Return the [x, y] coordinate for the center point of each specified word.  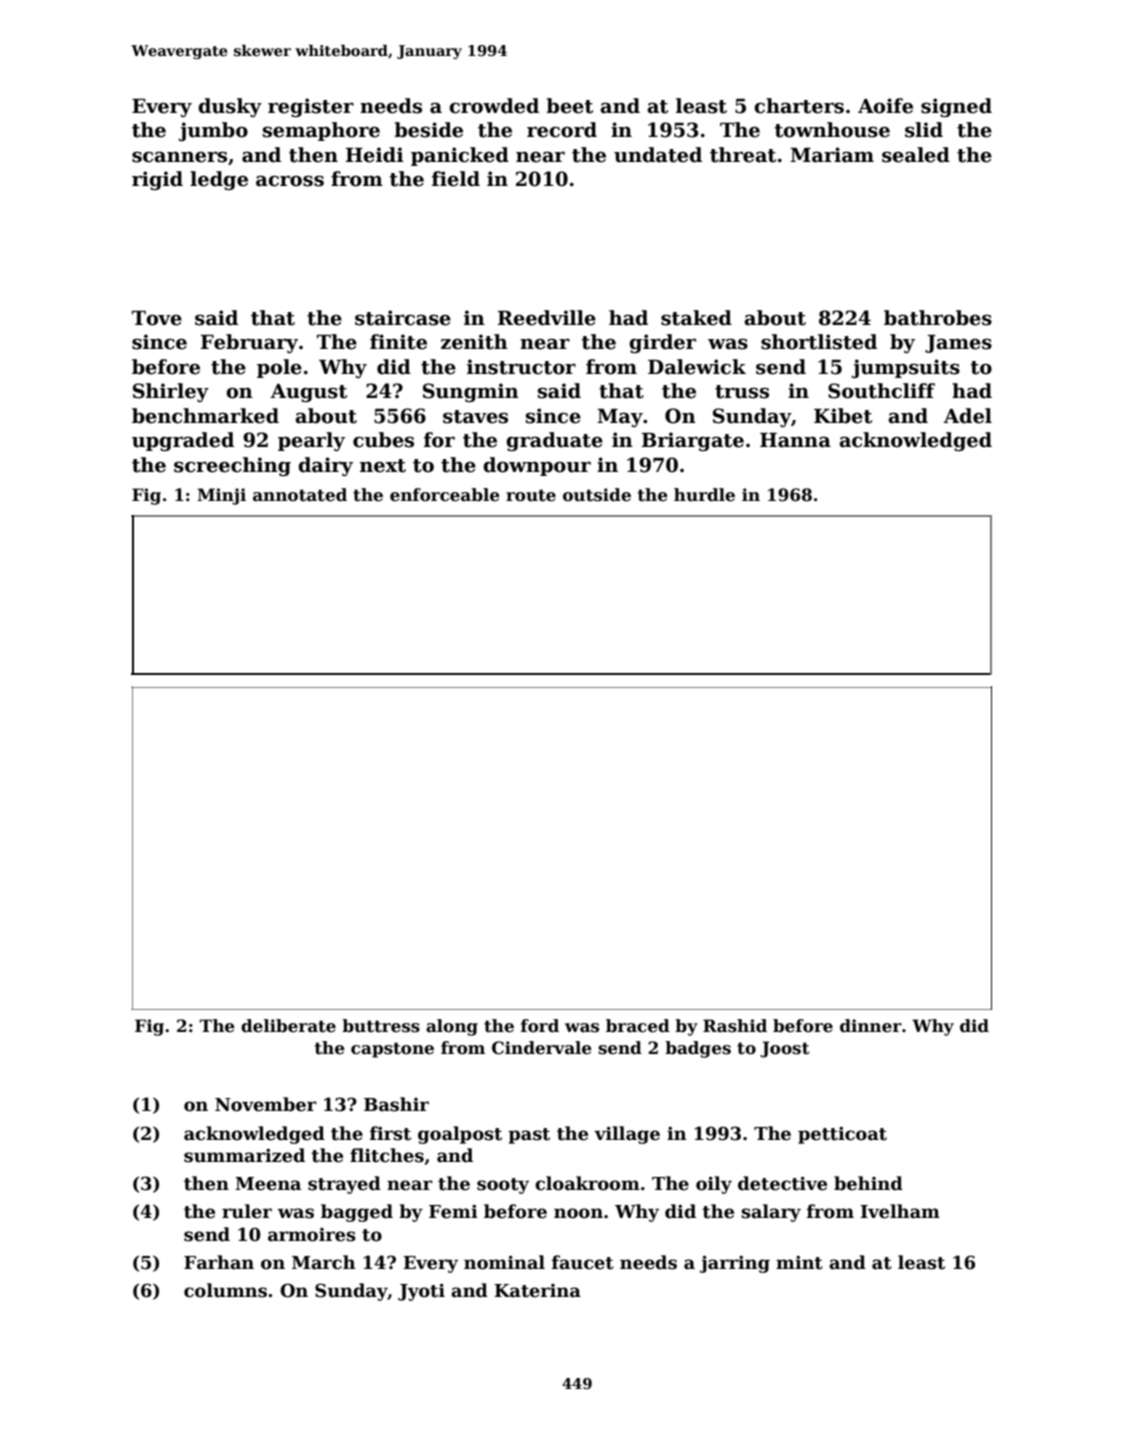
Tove [157, 318]
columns [225, 1290]
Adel [968, 416]
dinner [871, 1026]
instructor [521, 367]
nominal [504, 1262]
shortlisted [819, 342]
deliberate [288, 1026]
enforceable [445, 495]
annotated [300, 495]
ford [540, 1026]
